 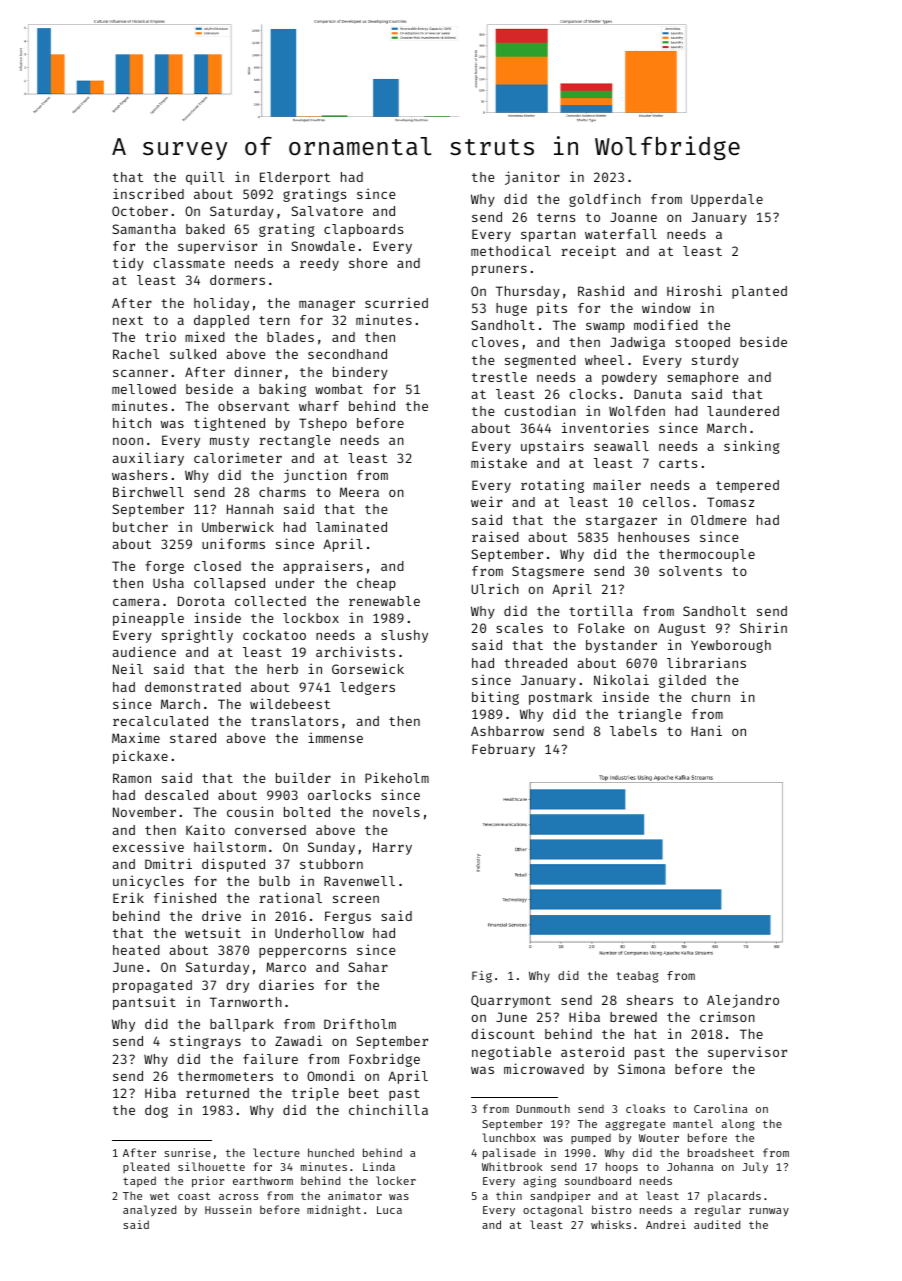 I want to click on cheap, so click(x=376, y=584).
